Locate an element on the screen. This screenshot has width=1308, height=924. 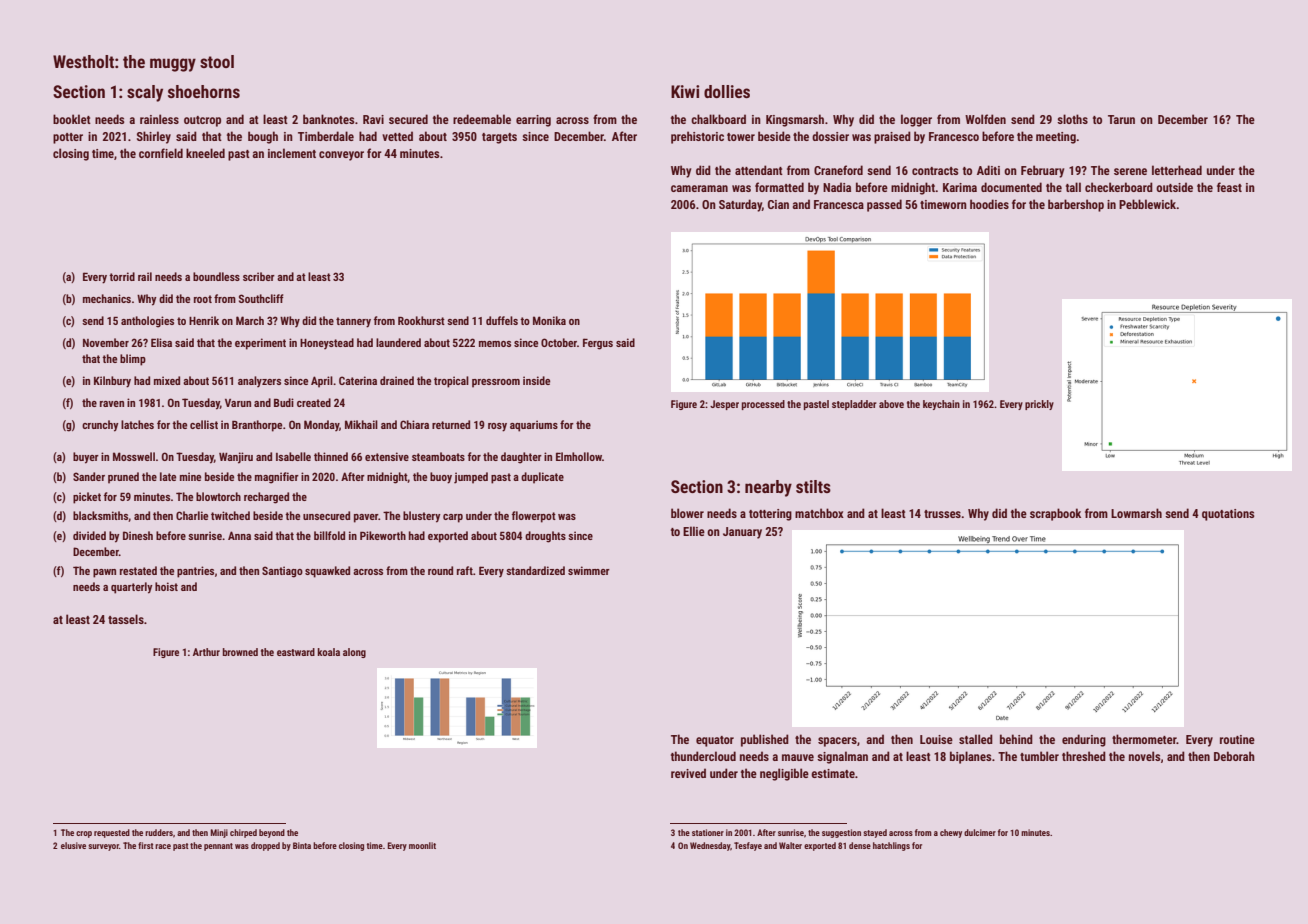
keychain is located at coordinates (941, 405).
